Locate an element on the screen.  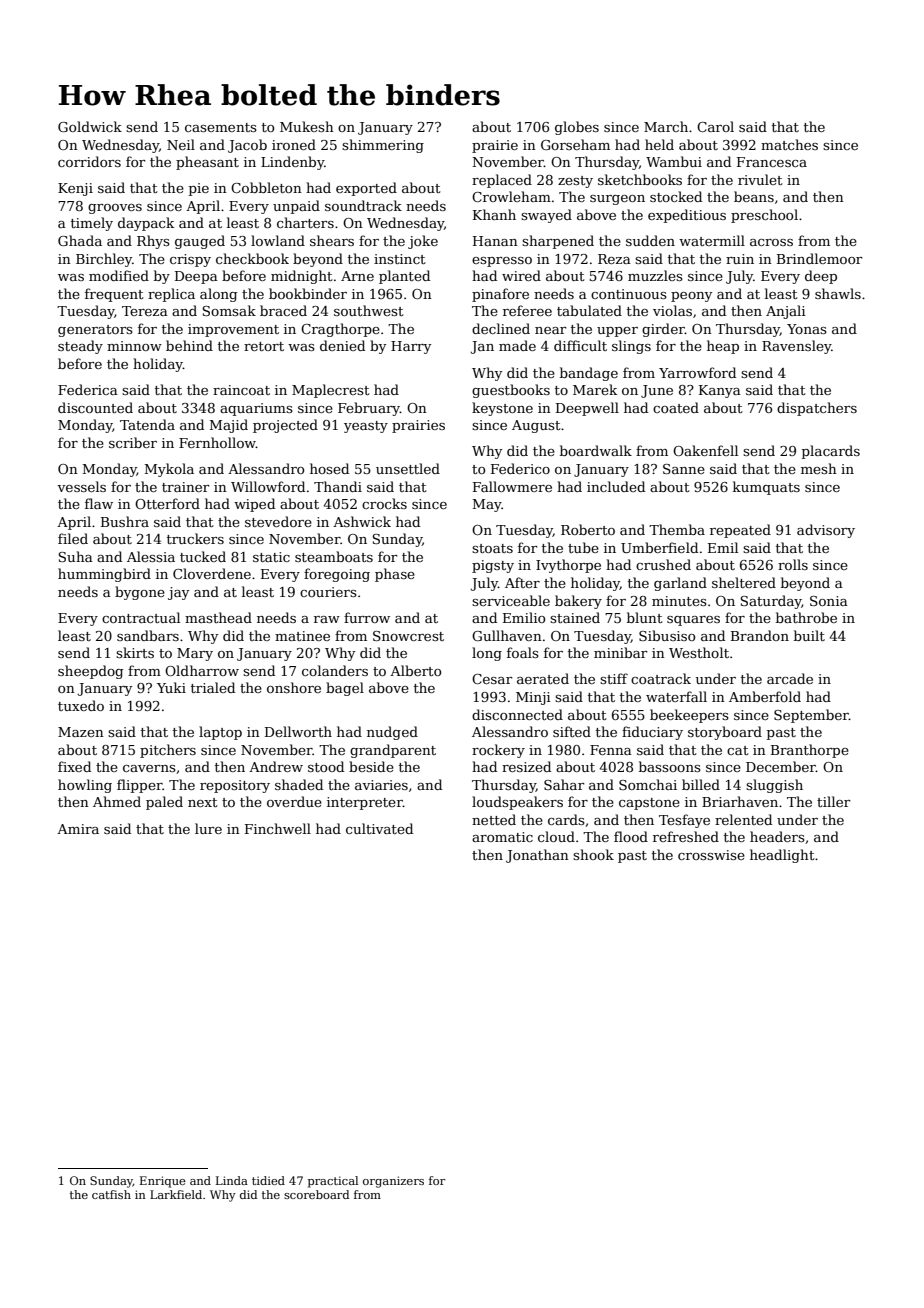
organizers is located at coordinates (393, 1182).
